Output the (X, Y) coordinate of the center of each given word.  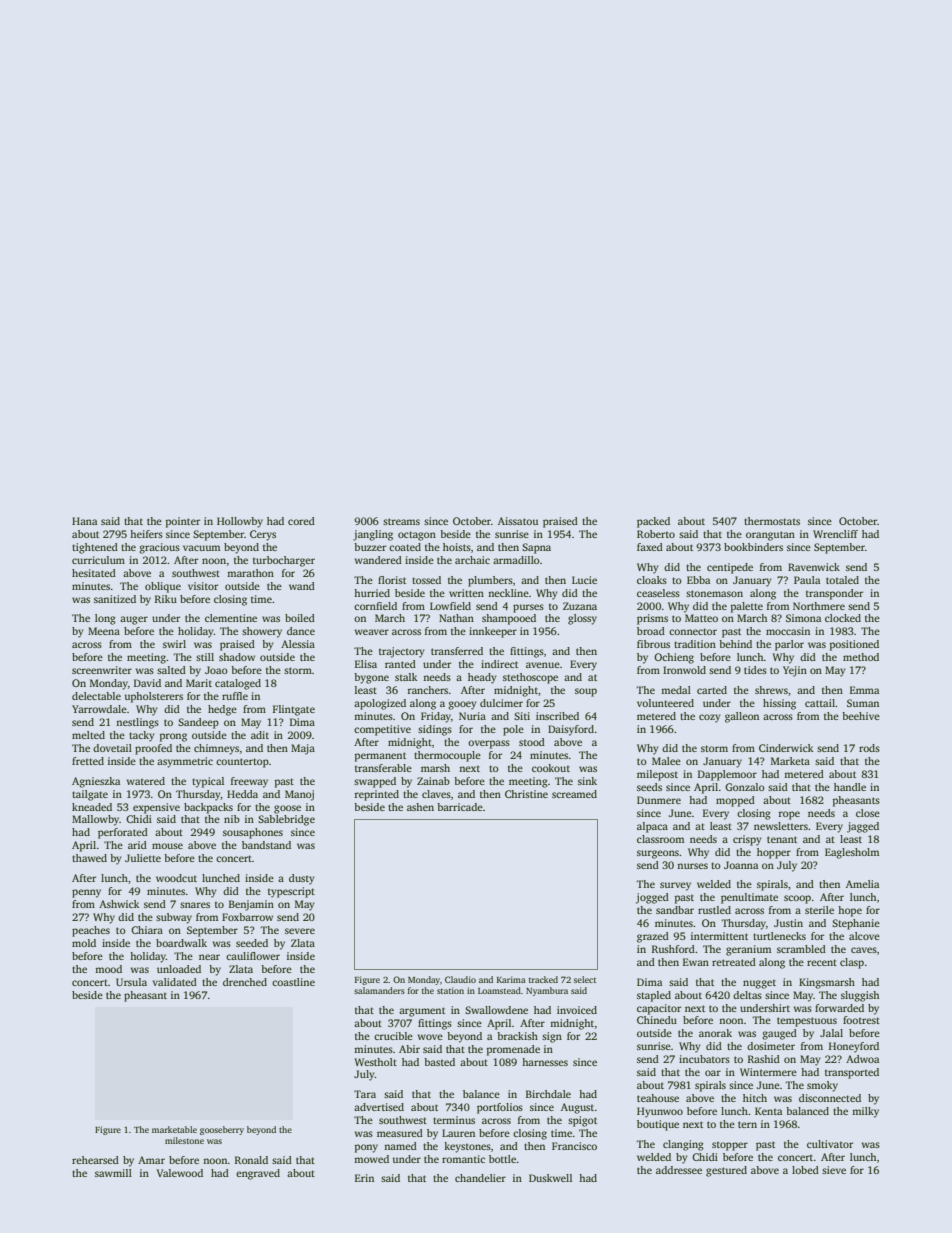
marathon (250, 573)
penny (86, 893)
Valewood (179, 1173)
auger (134, 620)
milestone (184, 1140)
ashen (420, 807)
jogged (652, 898)
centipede (730, 568)
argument (422, 1012)
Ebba (698, 580)
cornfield (375, 606)
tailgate (90, 795)
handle (850, 787)
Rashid (764, 1059)
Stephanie (856, 924)
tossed (426, 580)
